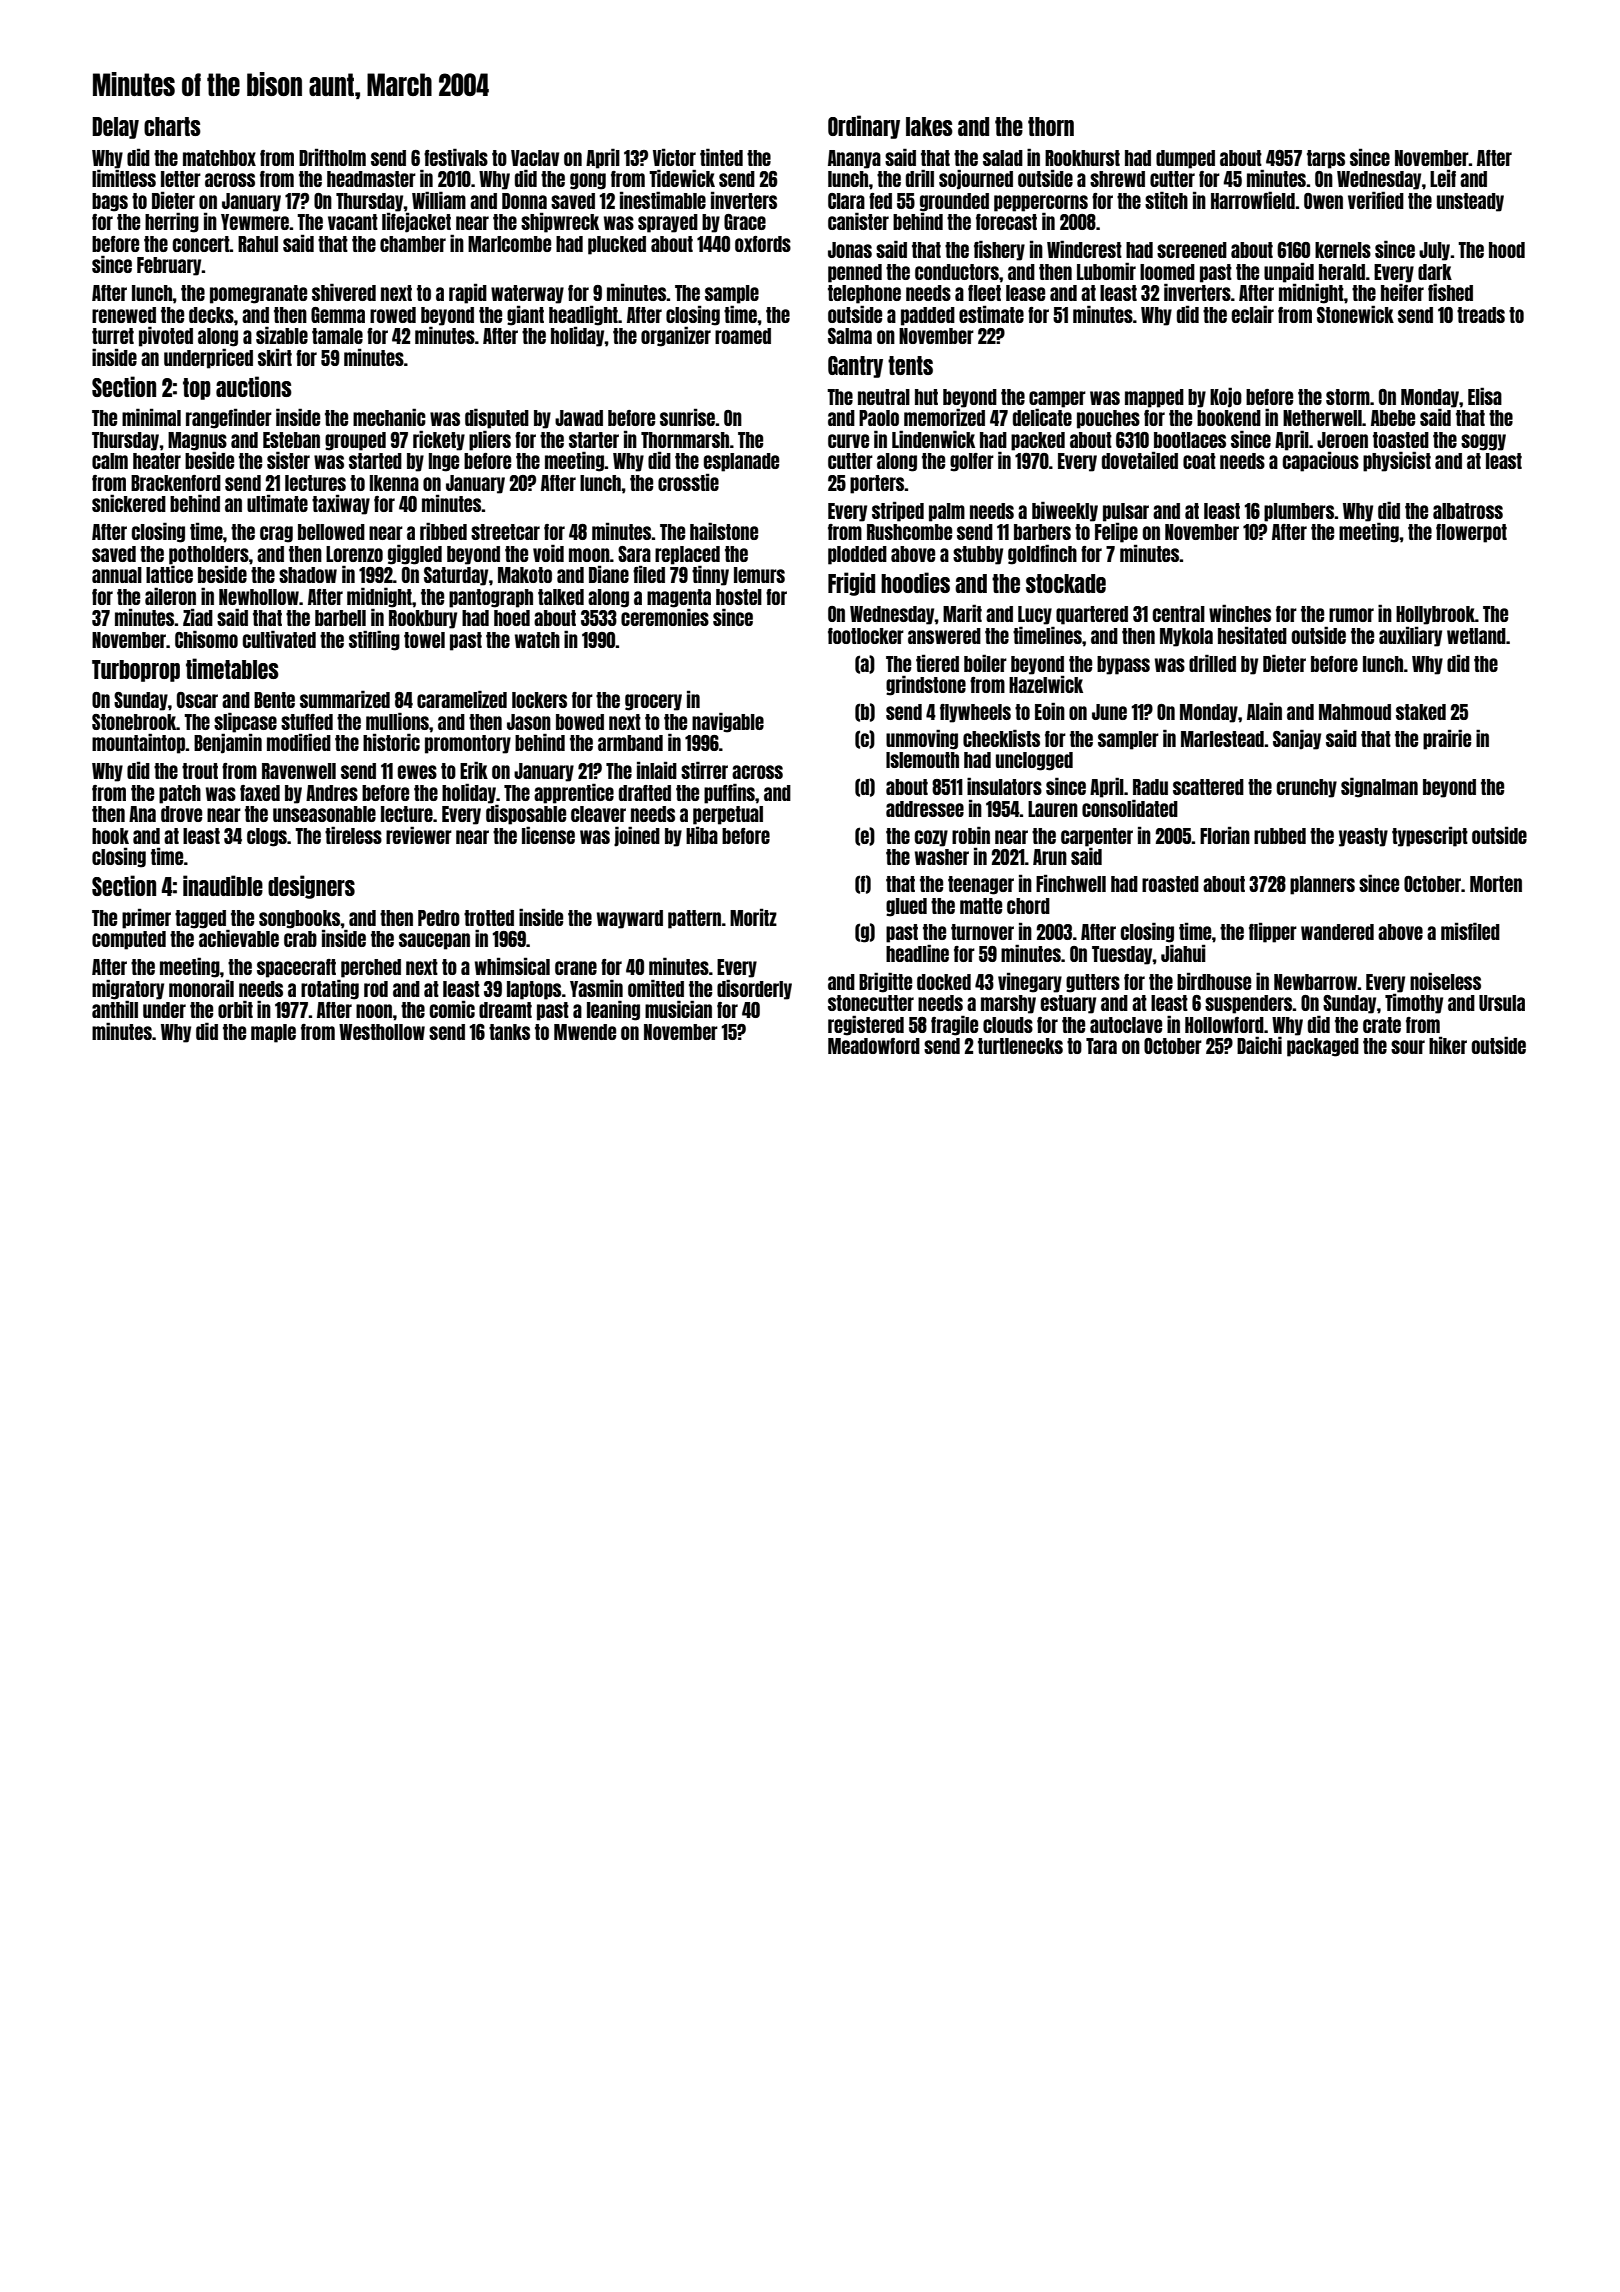 The width and height of the screenshot is (1620, 2292). I want to click on Newbarrow, so click(1316, 982).
